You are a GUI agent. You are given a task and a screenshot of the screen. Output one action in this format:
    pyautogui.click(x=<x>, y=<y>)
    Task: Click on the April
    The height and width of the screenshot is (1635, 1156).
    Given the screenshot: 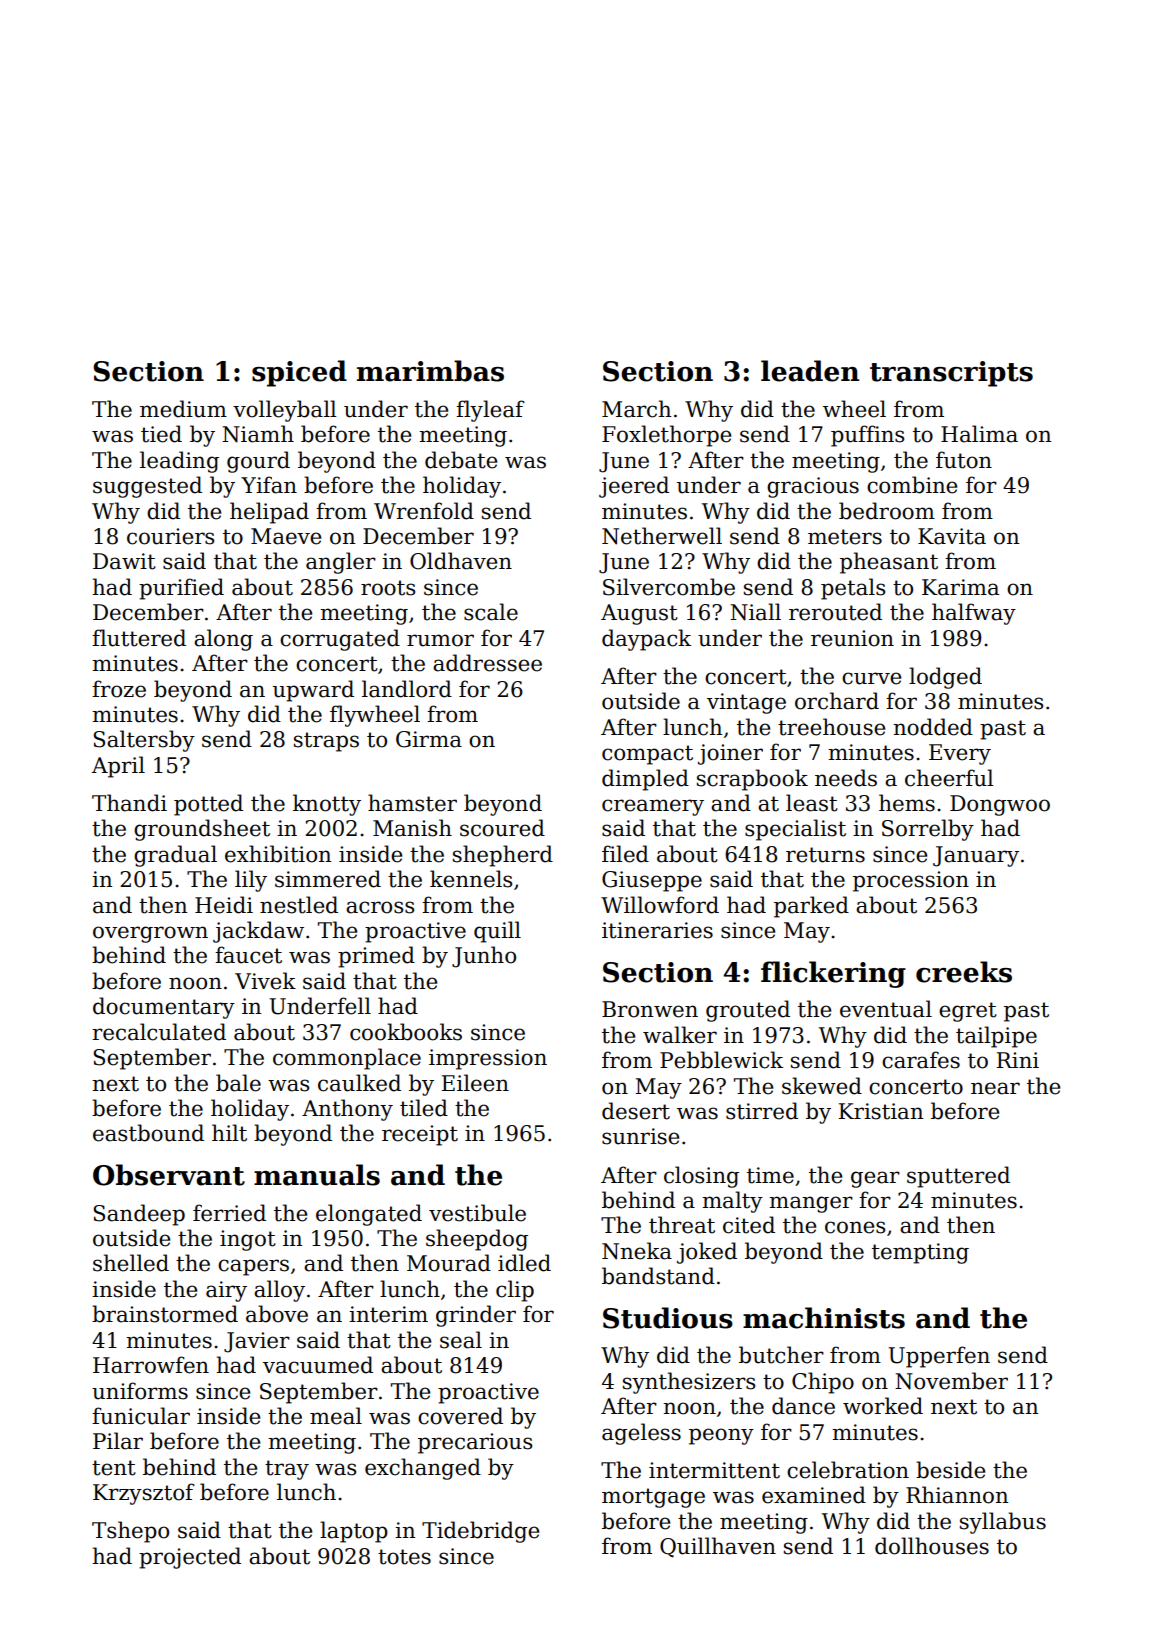 What is the action you would take?
    pyautogui.click(x=118, y=767)
